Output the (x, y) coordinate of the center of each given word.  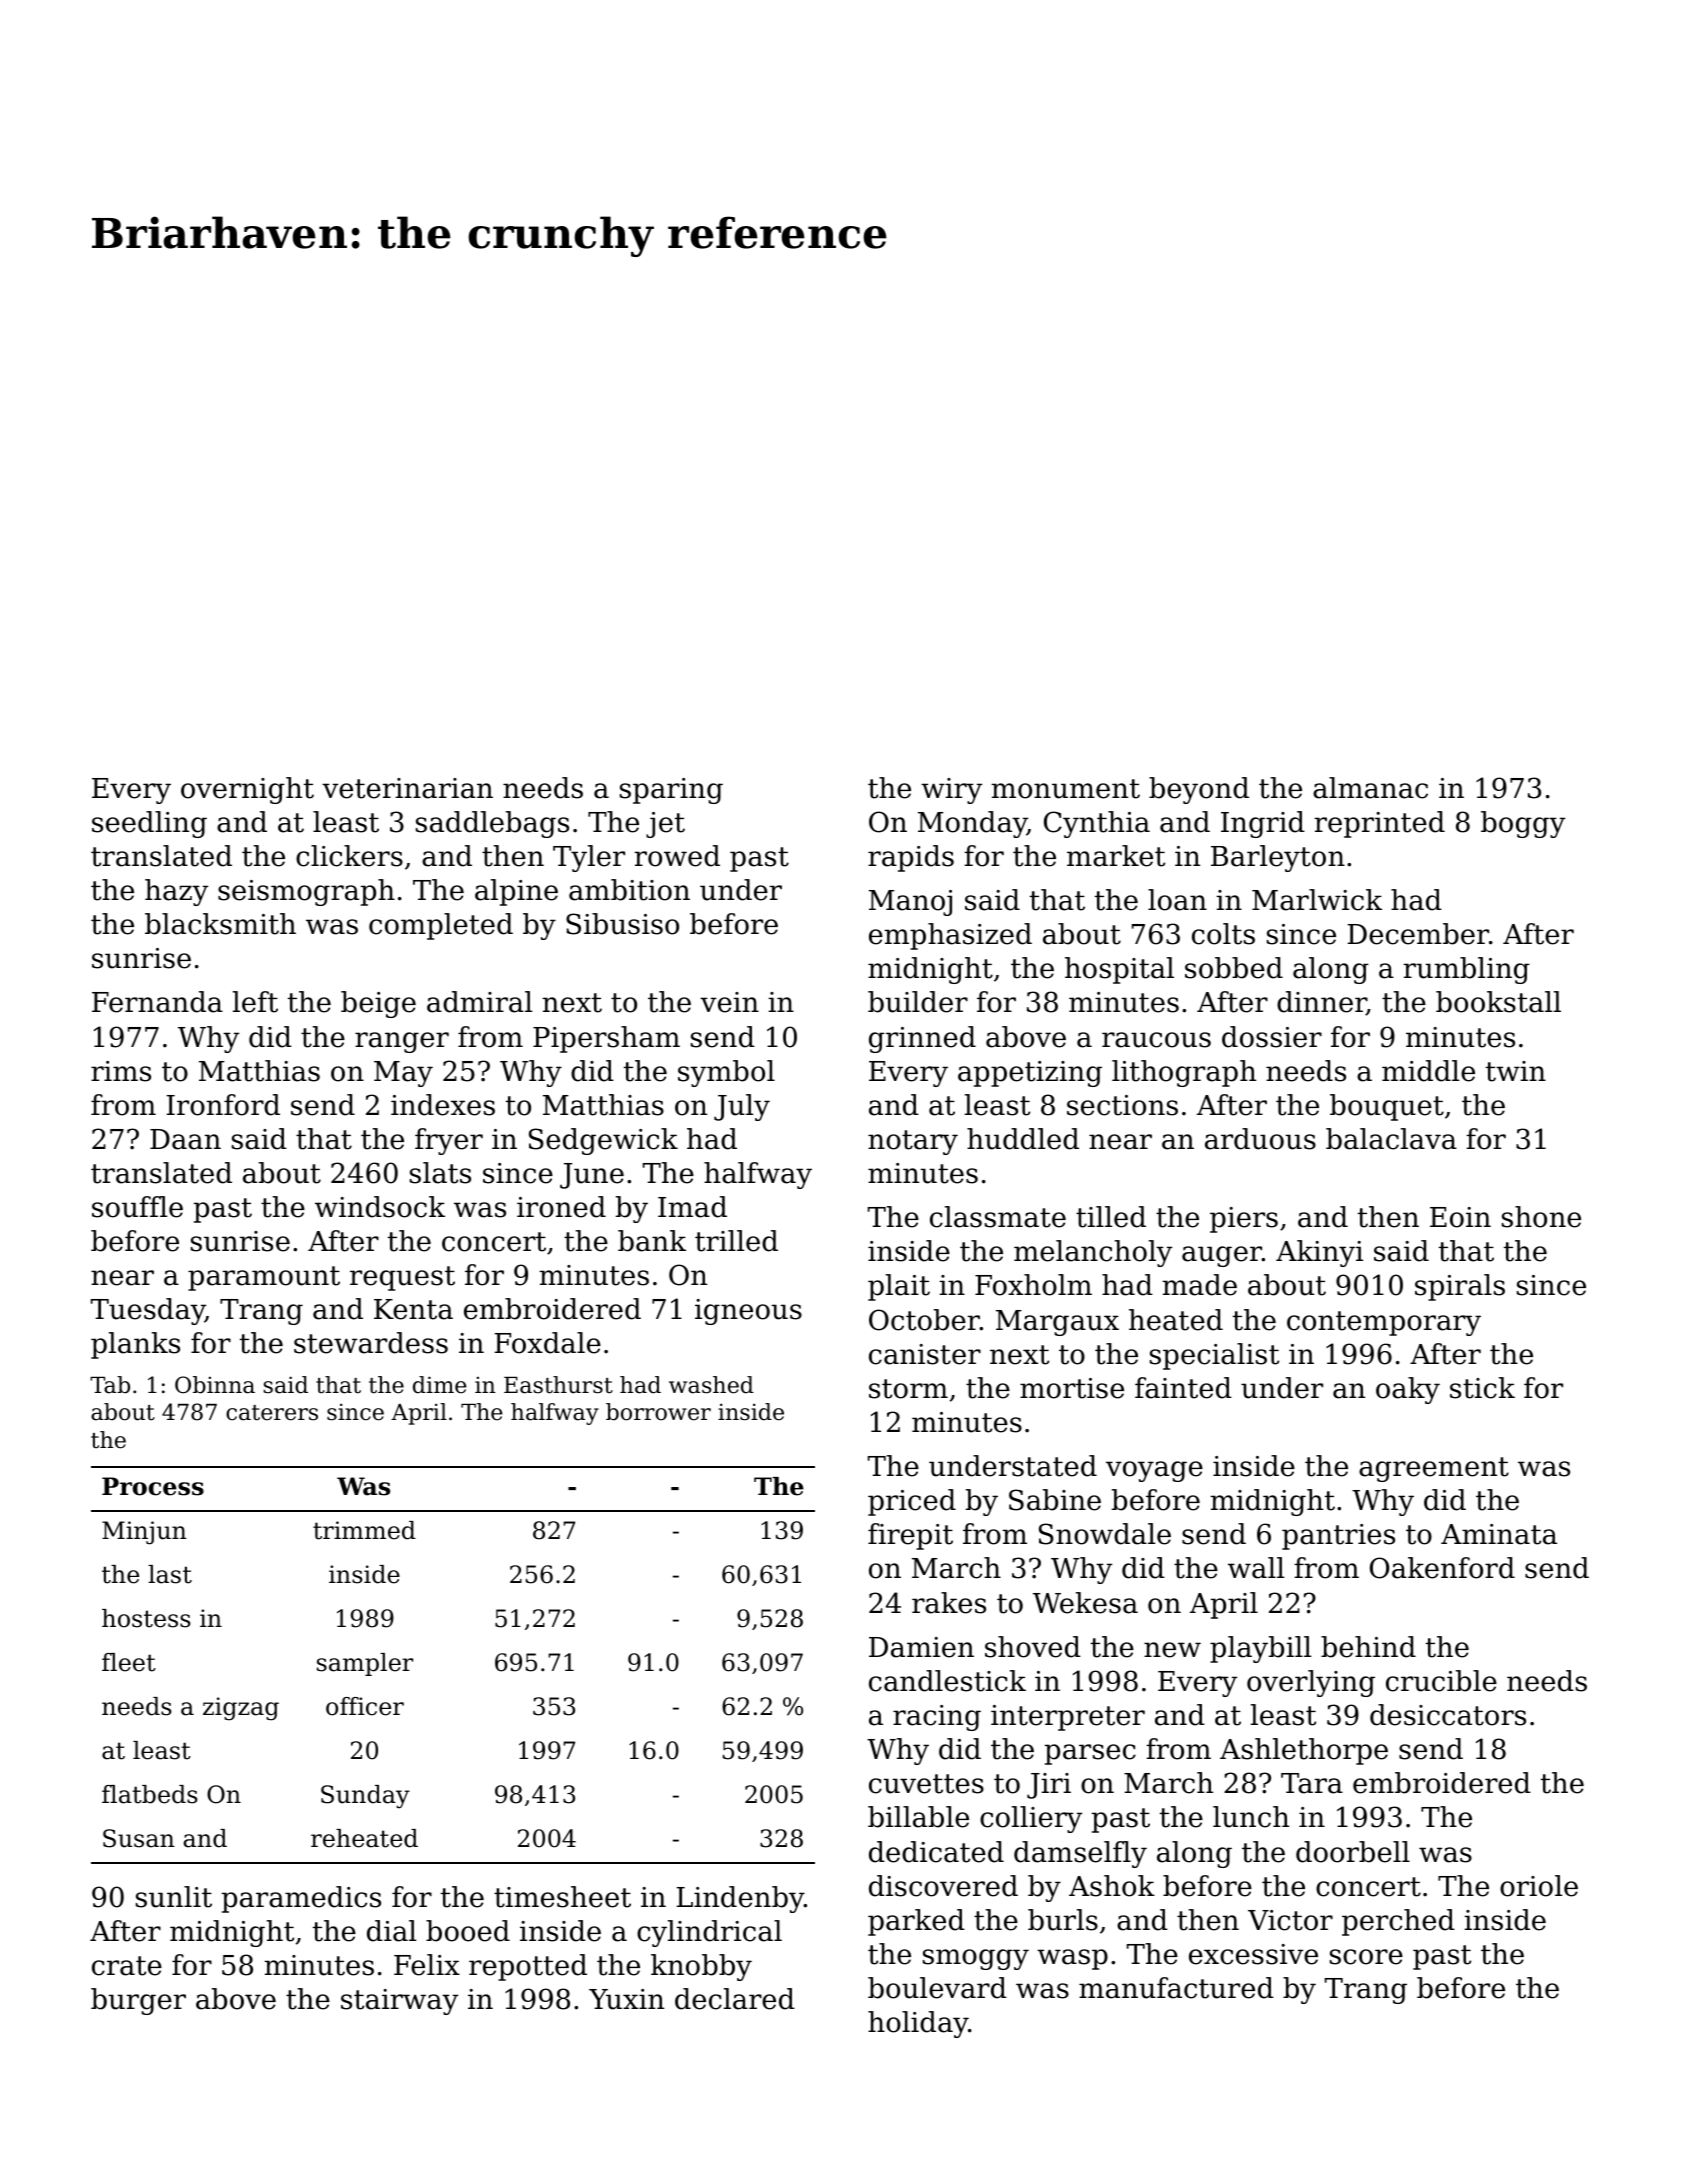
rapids (911, 858)
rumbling (1466, 970)
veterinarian (407, 788)
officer (365, 1706)
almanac (1370, 788)
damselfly (1080, 1854)
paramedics (301, 1899)
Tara (1312, 1783)
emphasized (950, 936)
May (403, 1074)
